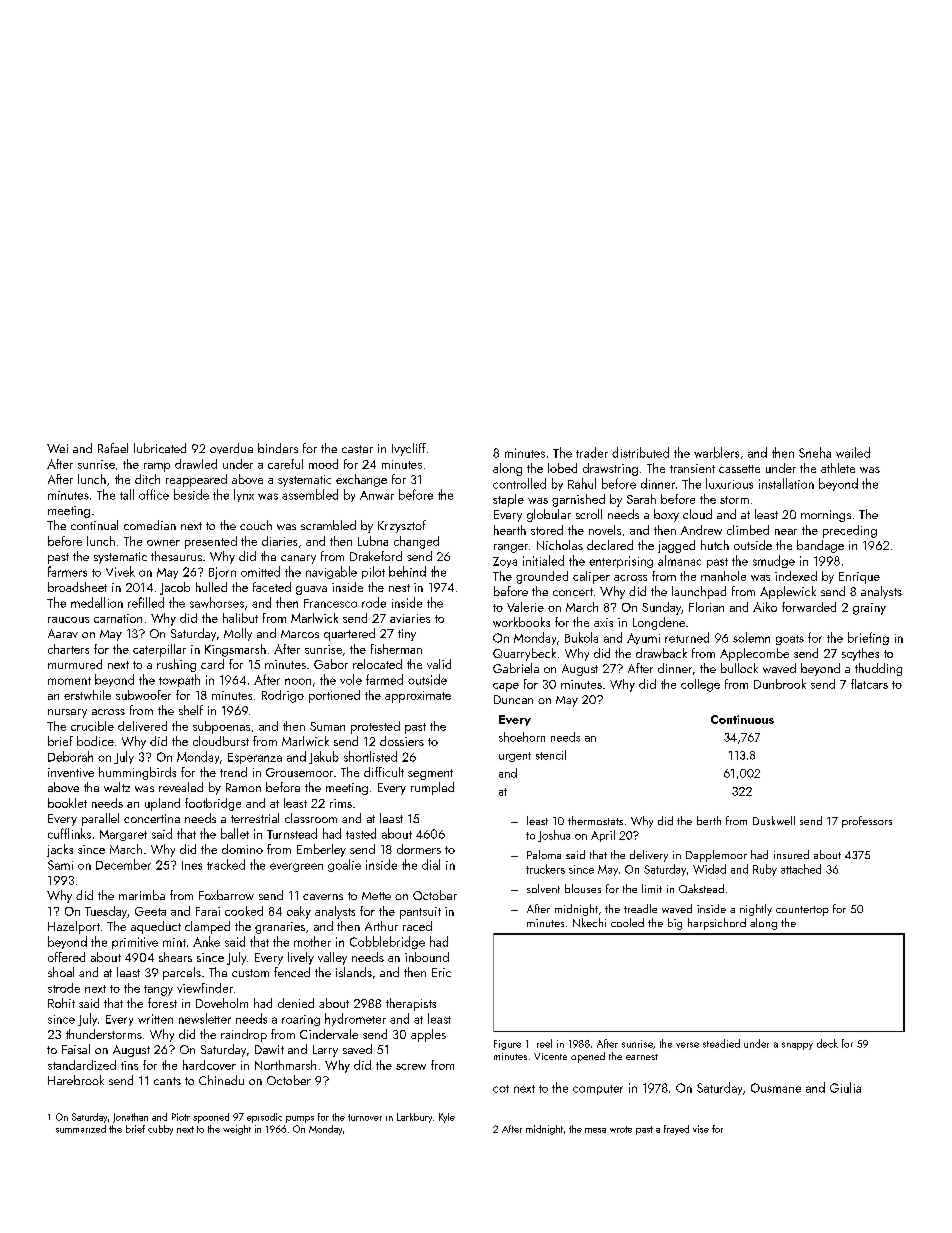 The image size is (952, 1233). I want to click on distributed, so click(640, 452).
